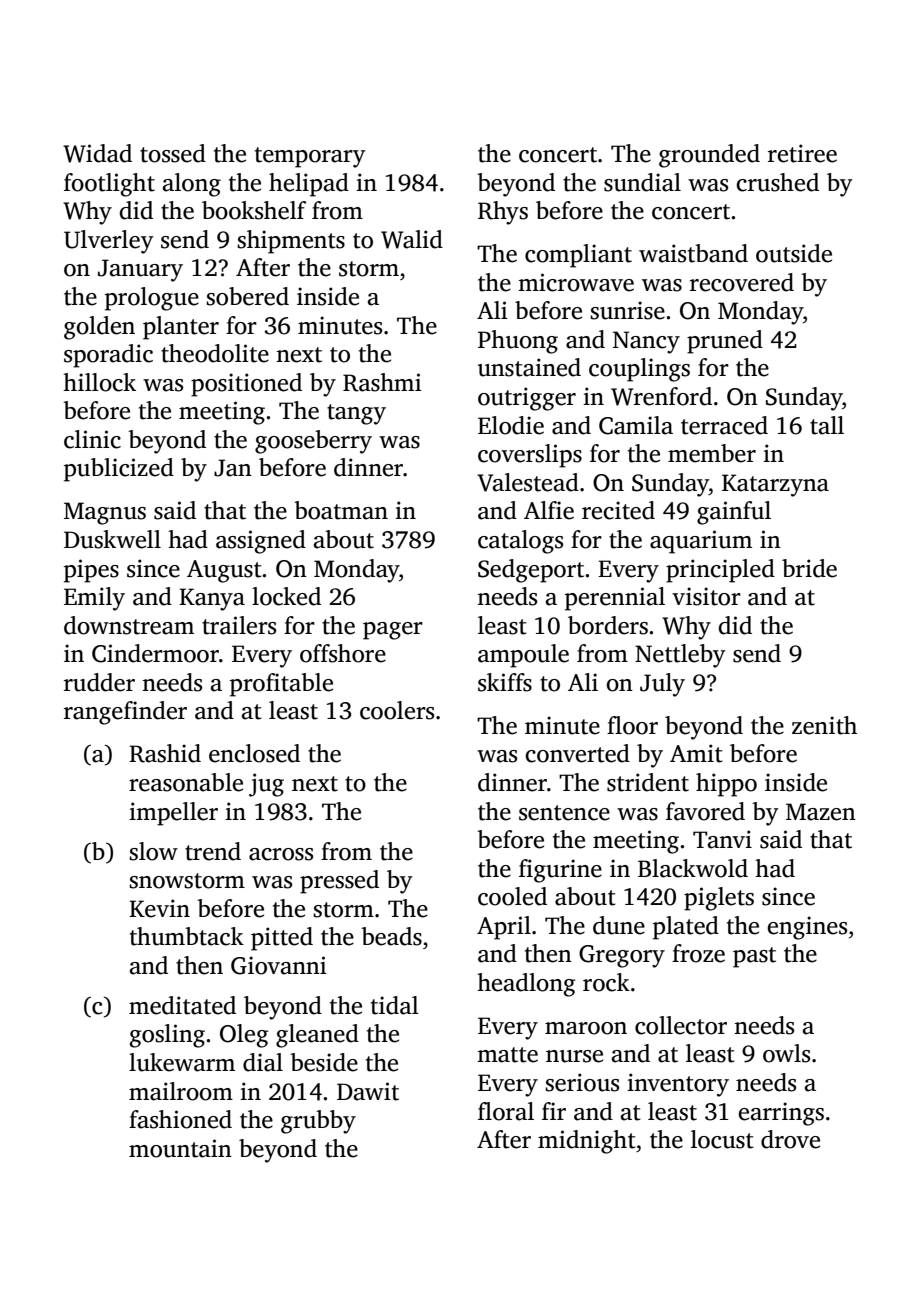 Image resolution: width=924 pixels, height=1311 pixels. Describe the element at coordinates (777, 182) in the page. I see `crushed` at that location.
